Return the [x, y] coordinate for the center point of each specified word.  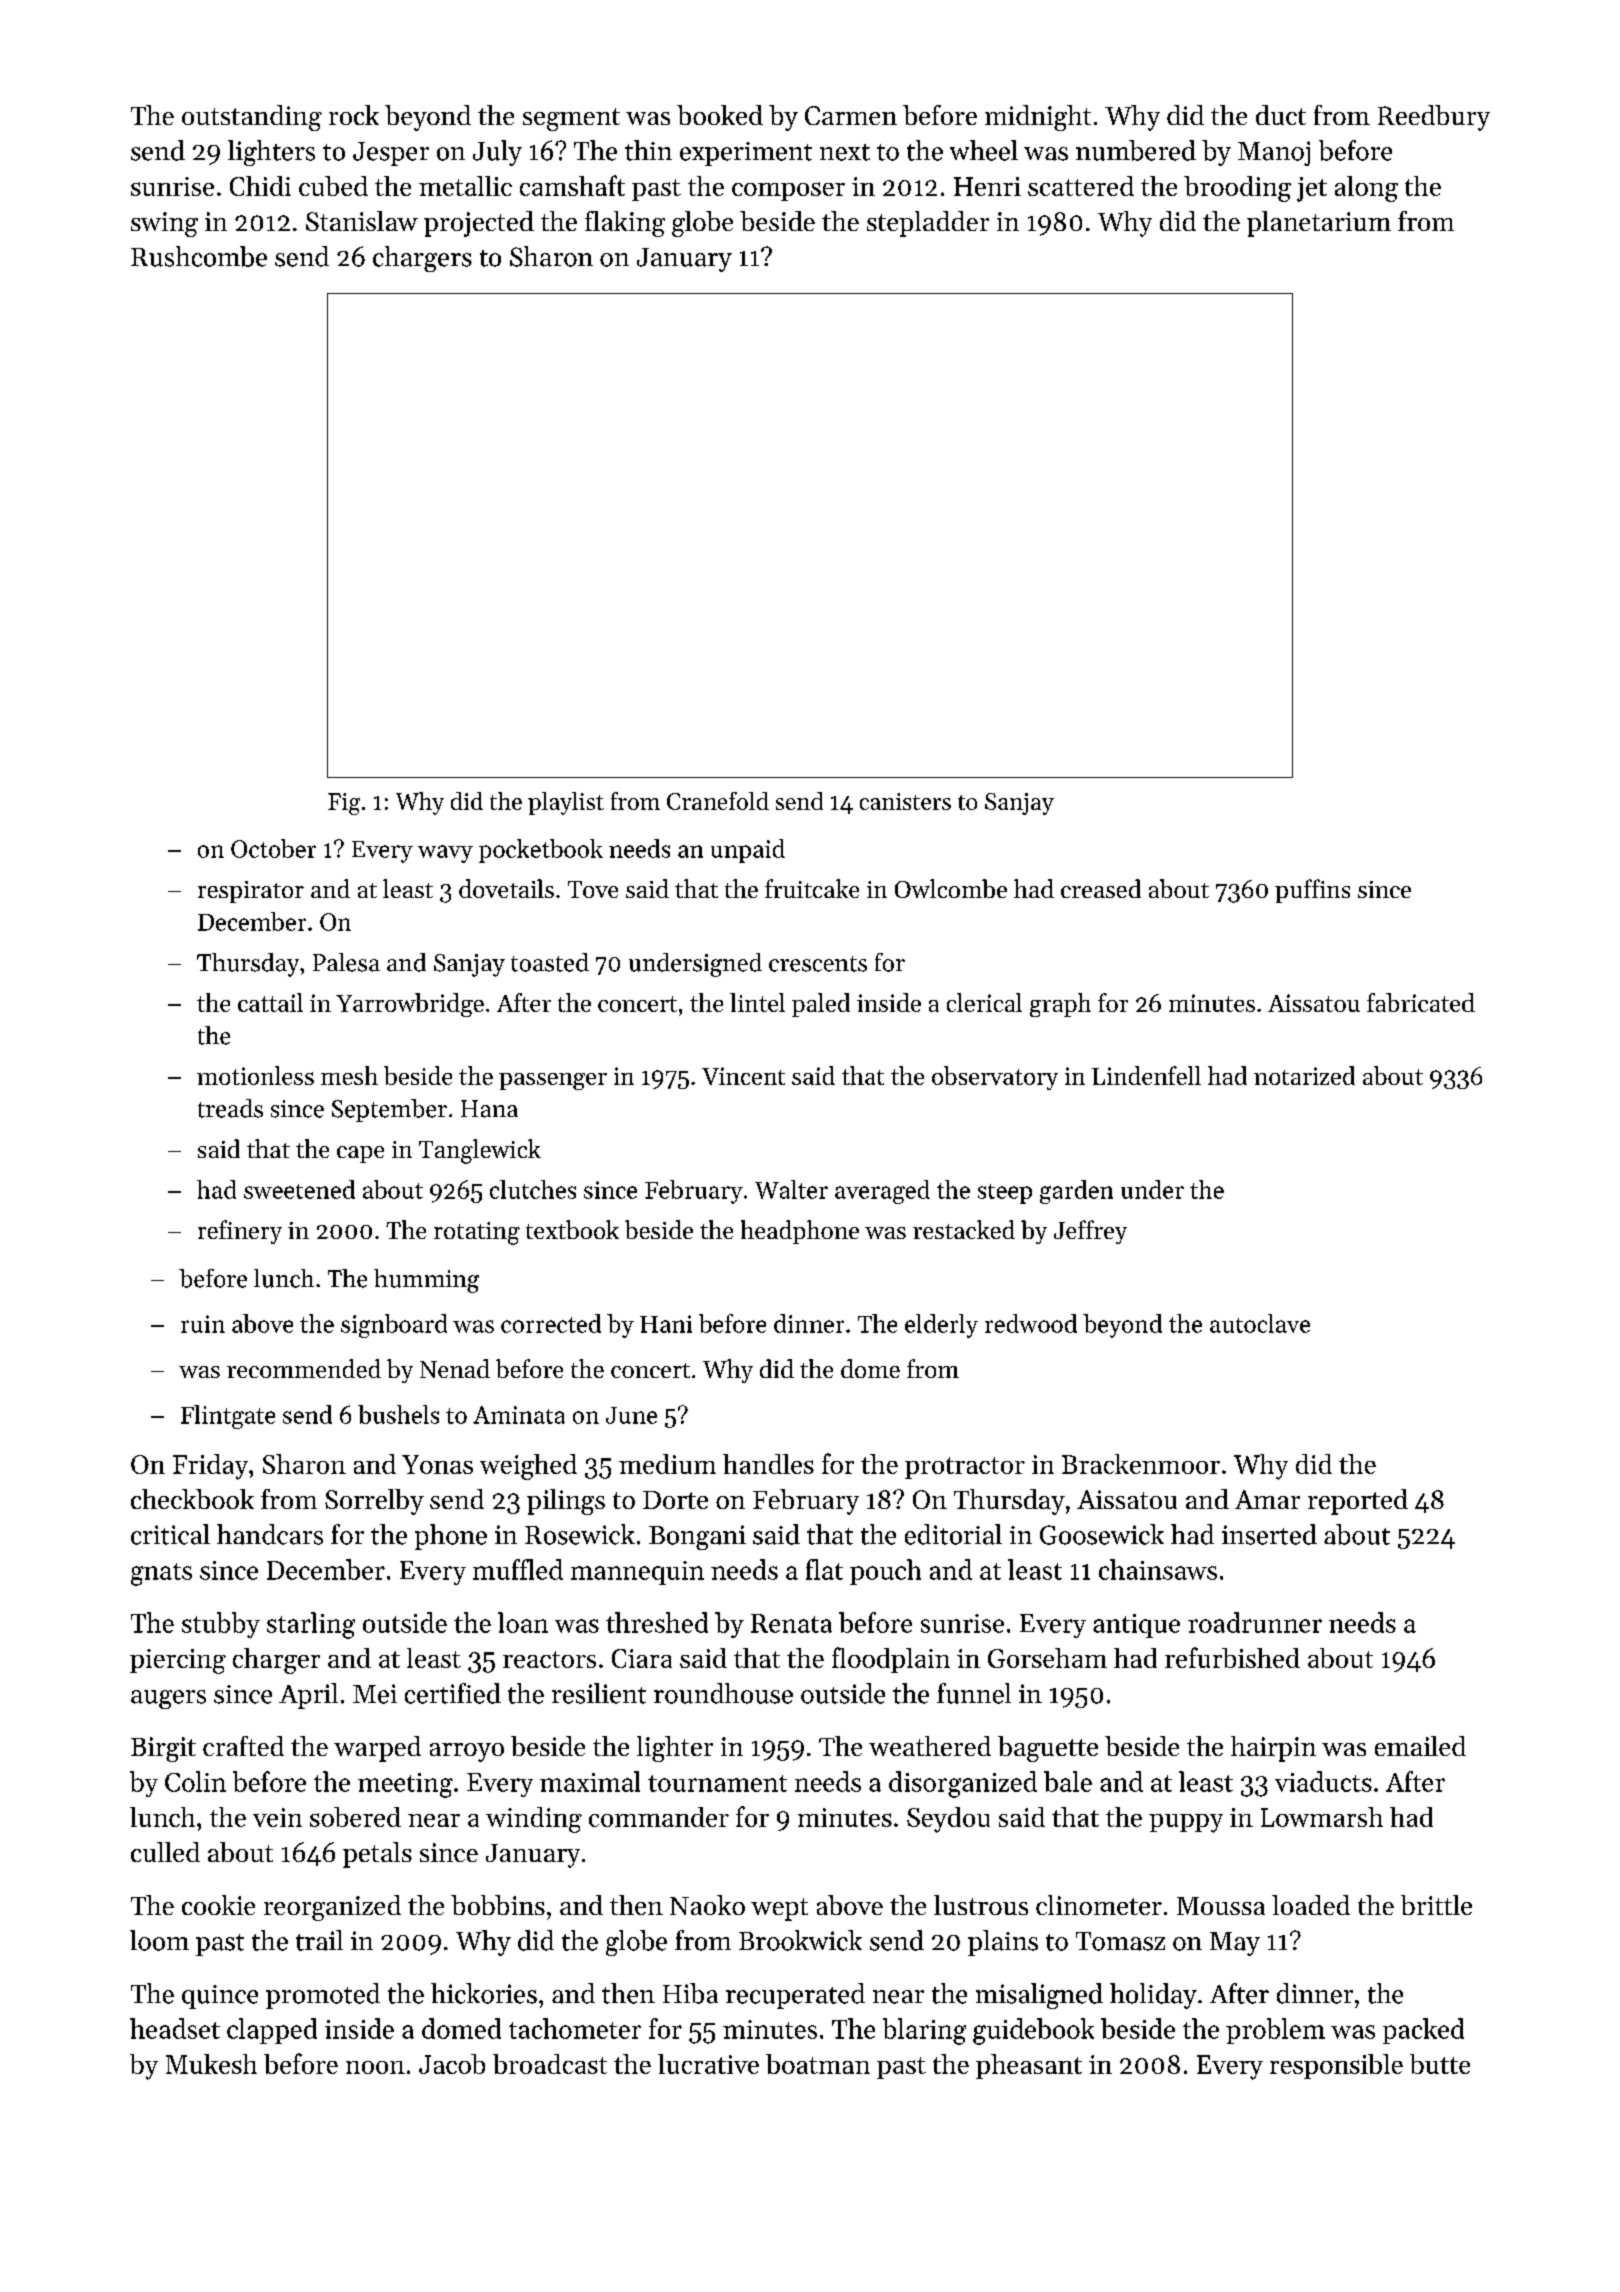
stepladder [928, 224]
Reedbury [1434, 118]
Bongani [697, 1537]
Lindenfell [1146, 1075]
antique [1136, 1626]
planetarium [1319, 224]
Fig [344, 804]
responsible [1336, 2066]
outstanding [252, 118]
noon [375, 2067]
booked [720, 115]
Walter [791, 1189]
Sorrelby [374, 1502]
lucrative [708, 2064]
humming [426, 1281]
